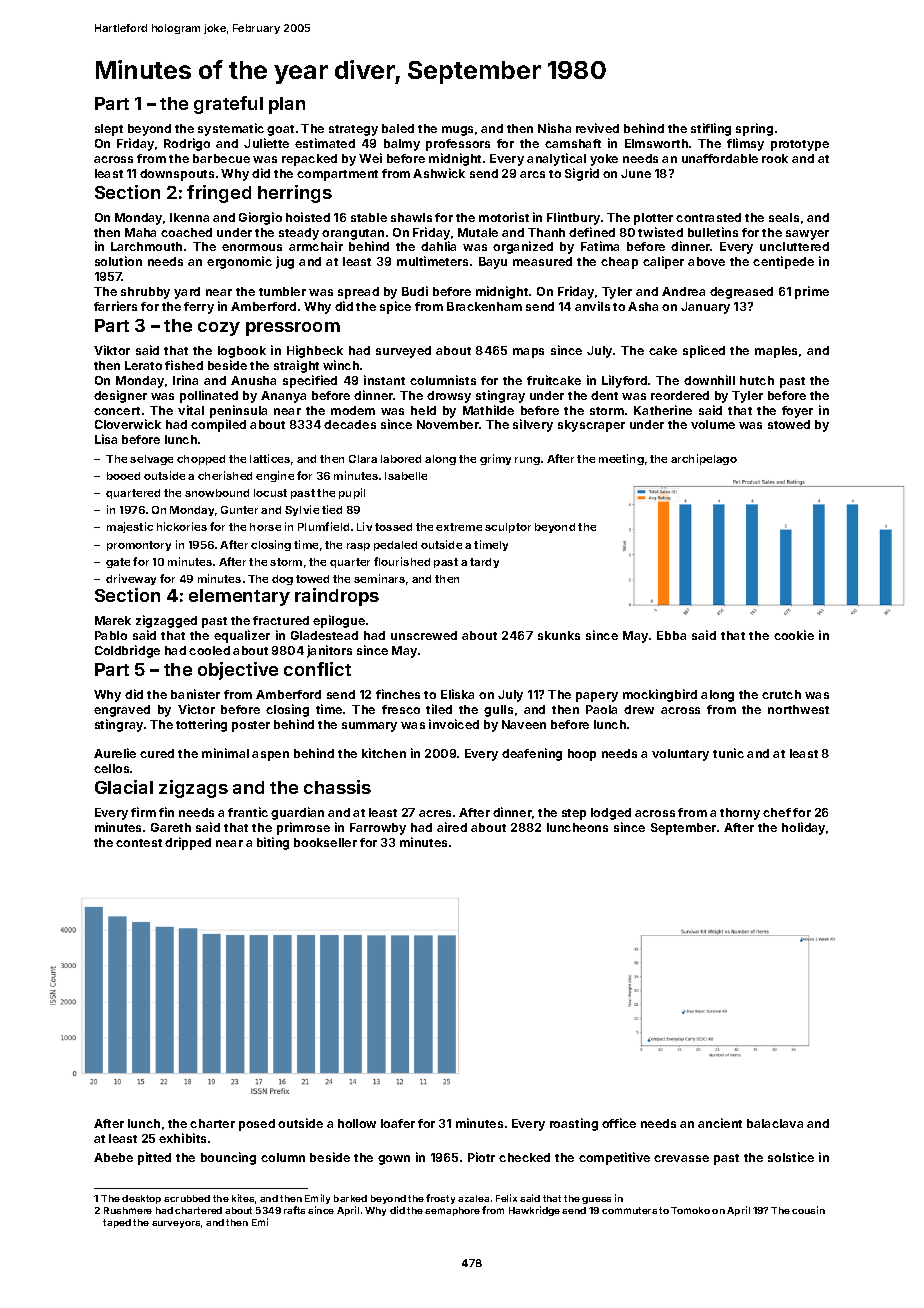  What do you see at coordinates (481, 1157) in the screenshot?
I see `Piotr` at bounding box center [481, 1157].
